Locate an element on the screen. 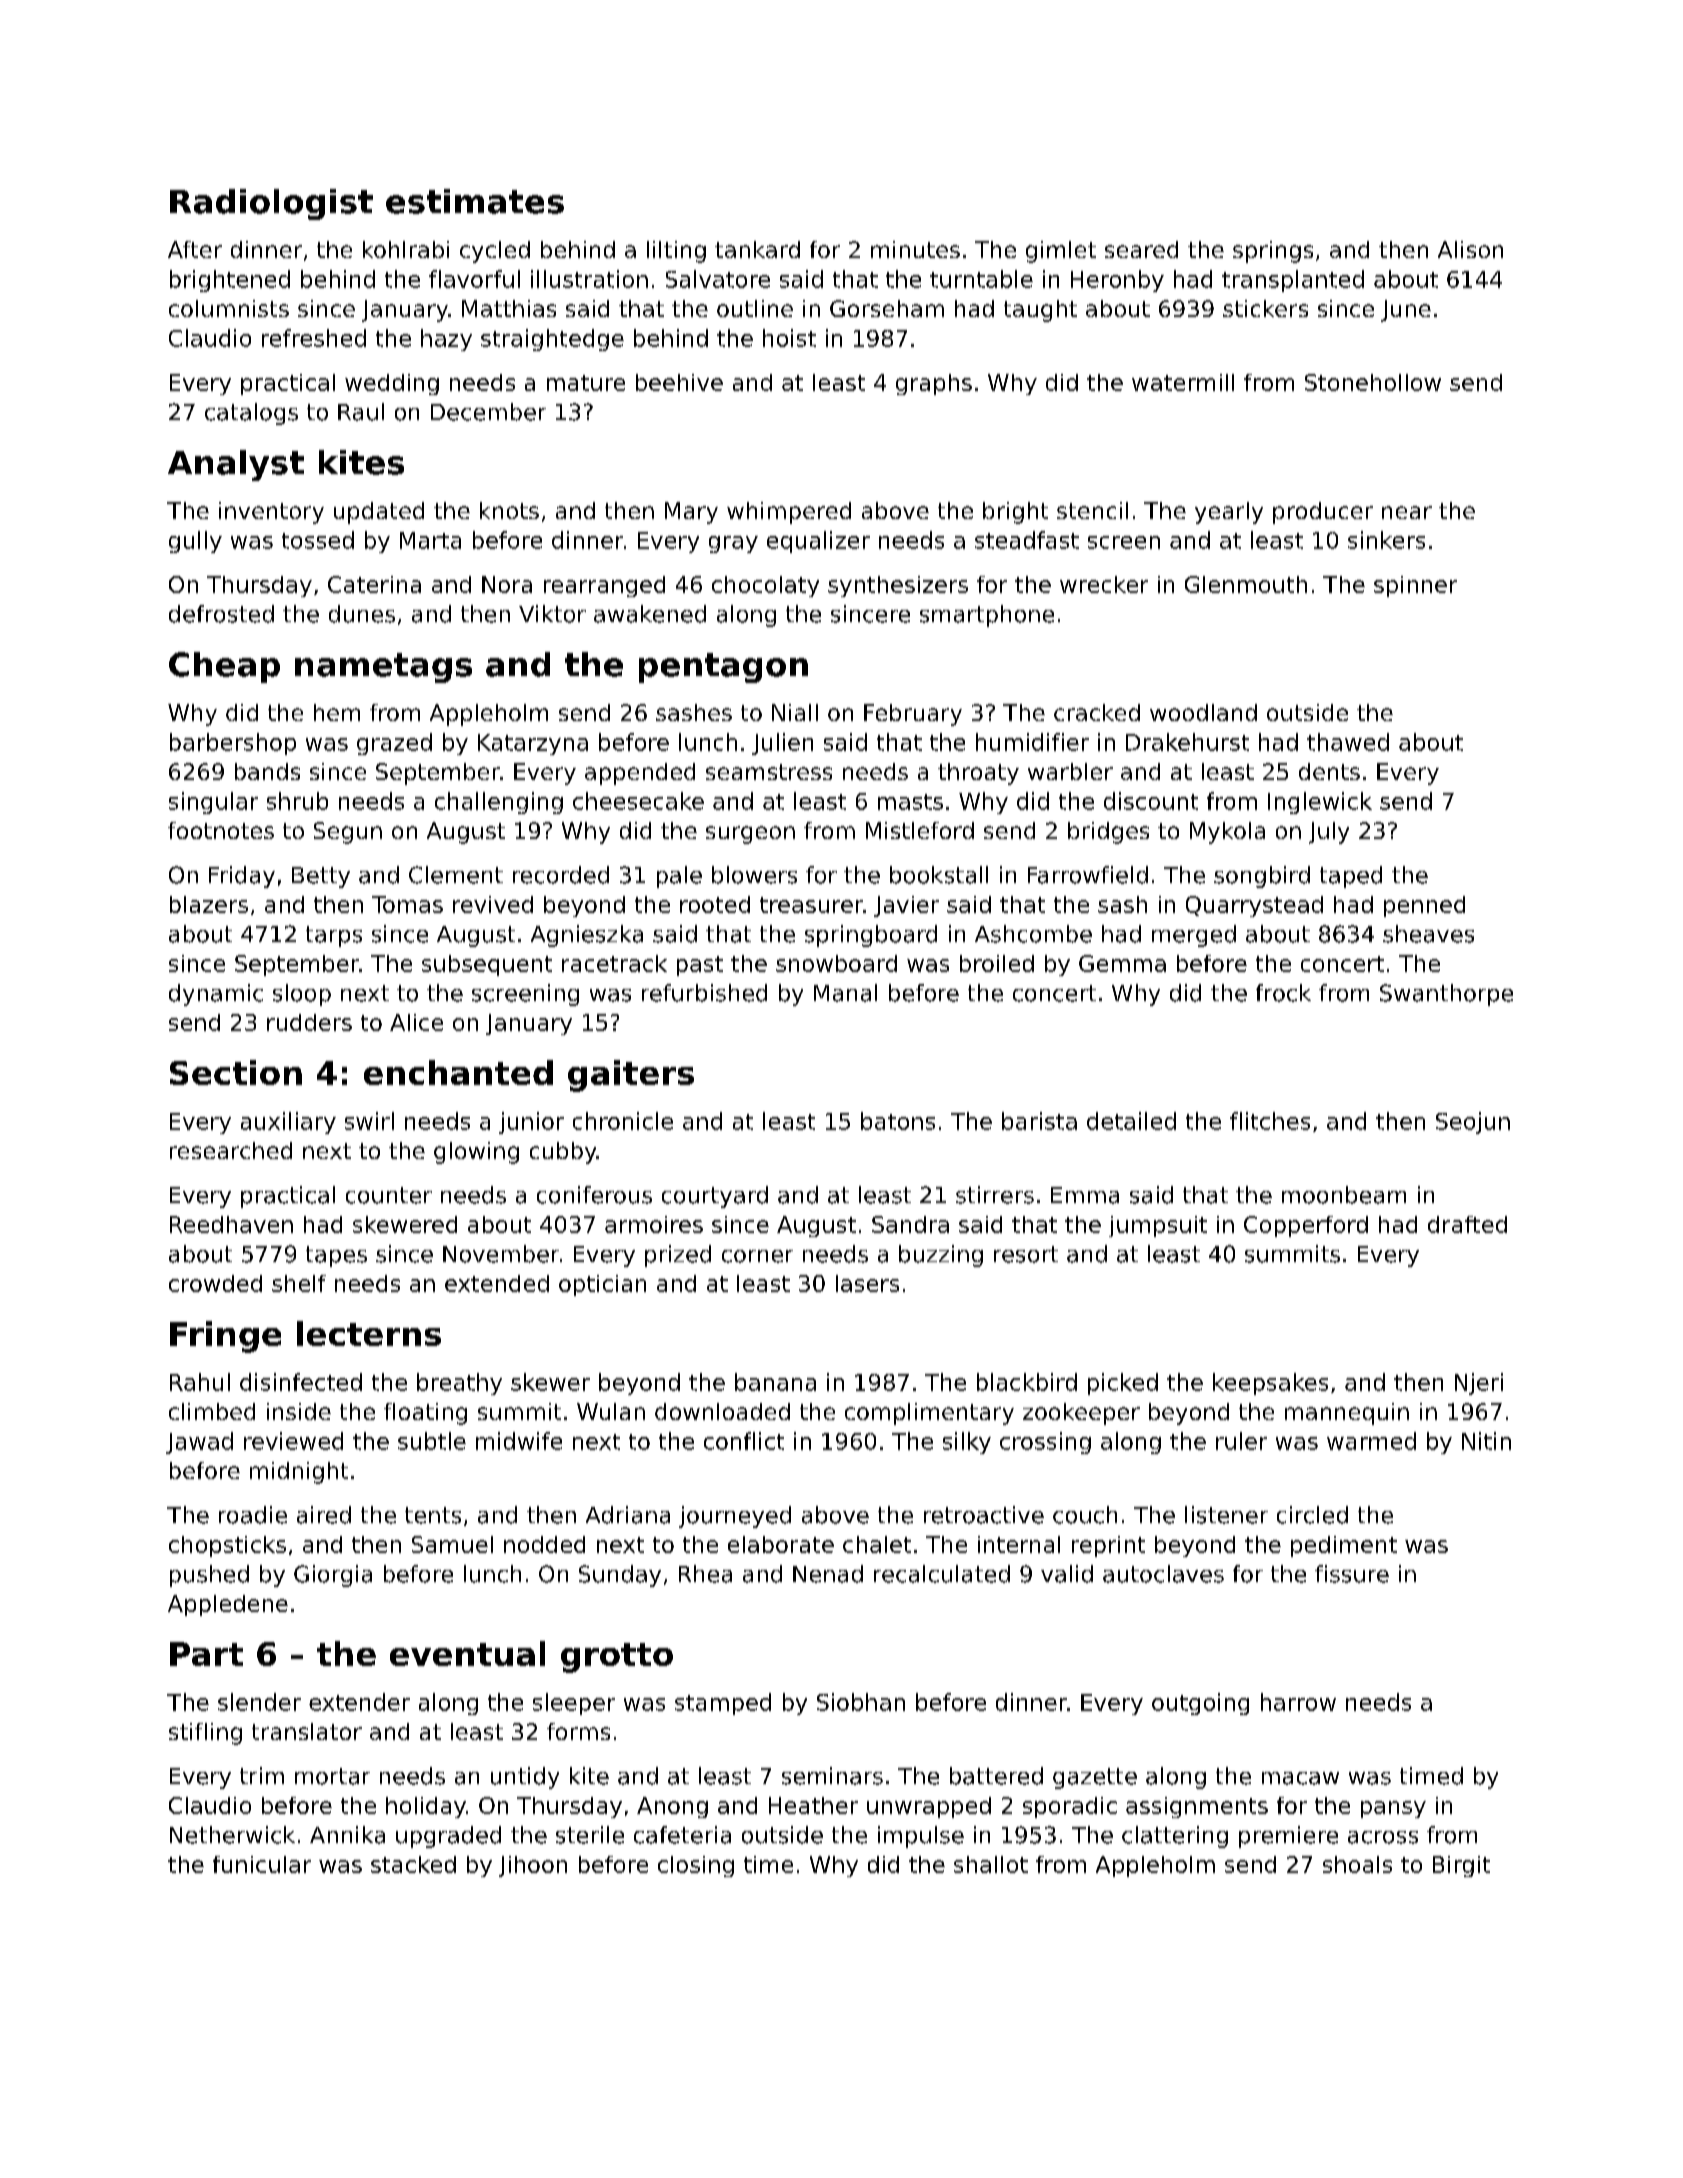  watermill is located at coordinates (1183, 382).
